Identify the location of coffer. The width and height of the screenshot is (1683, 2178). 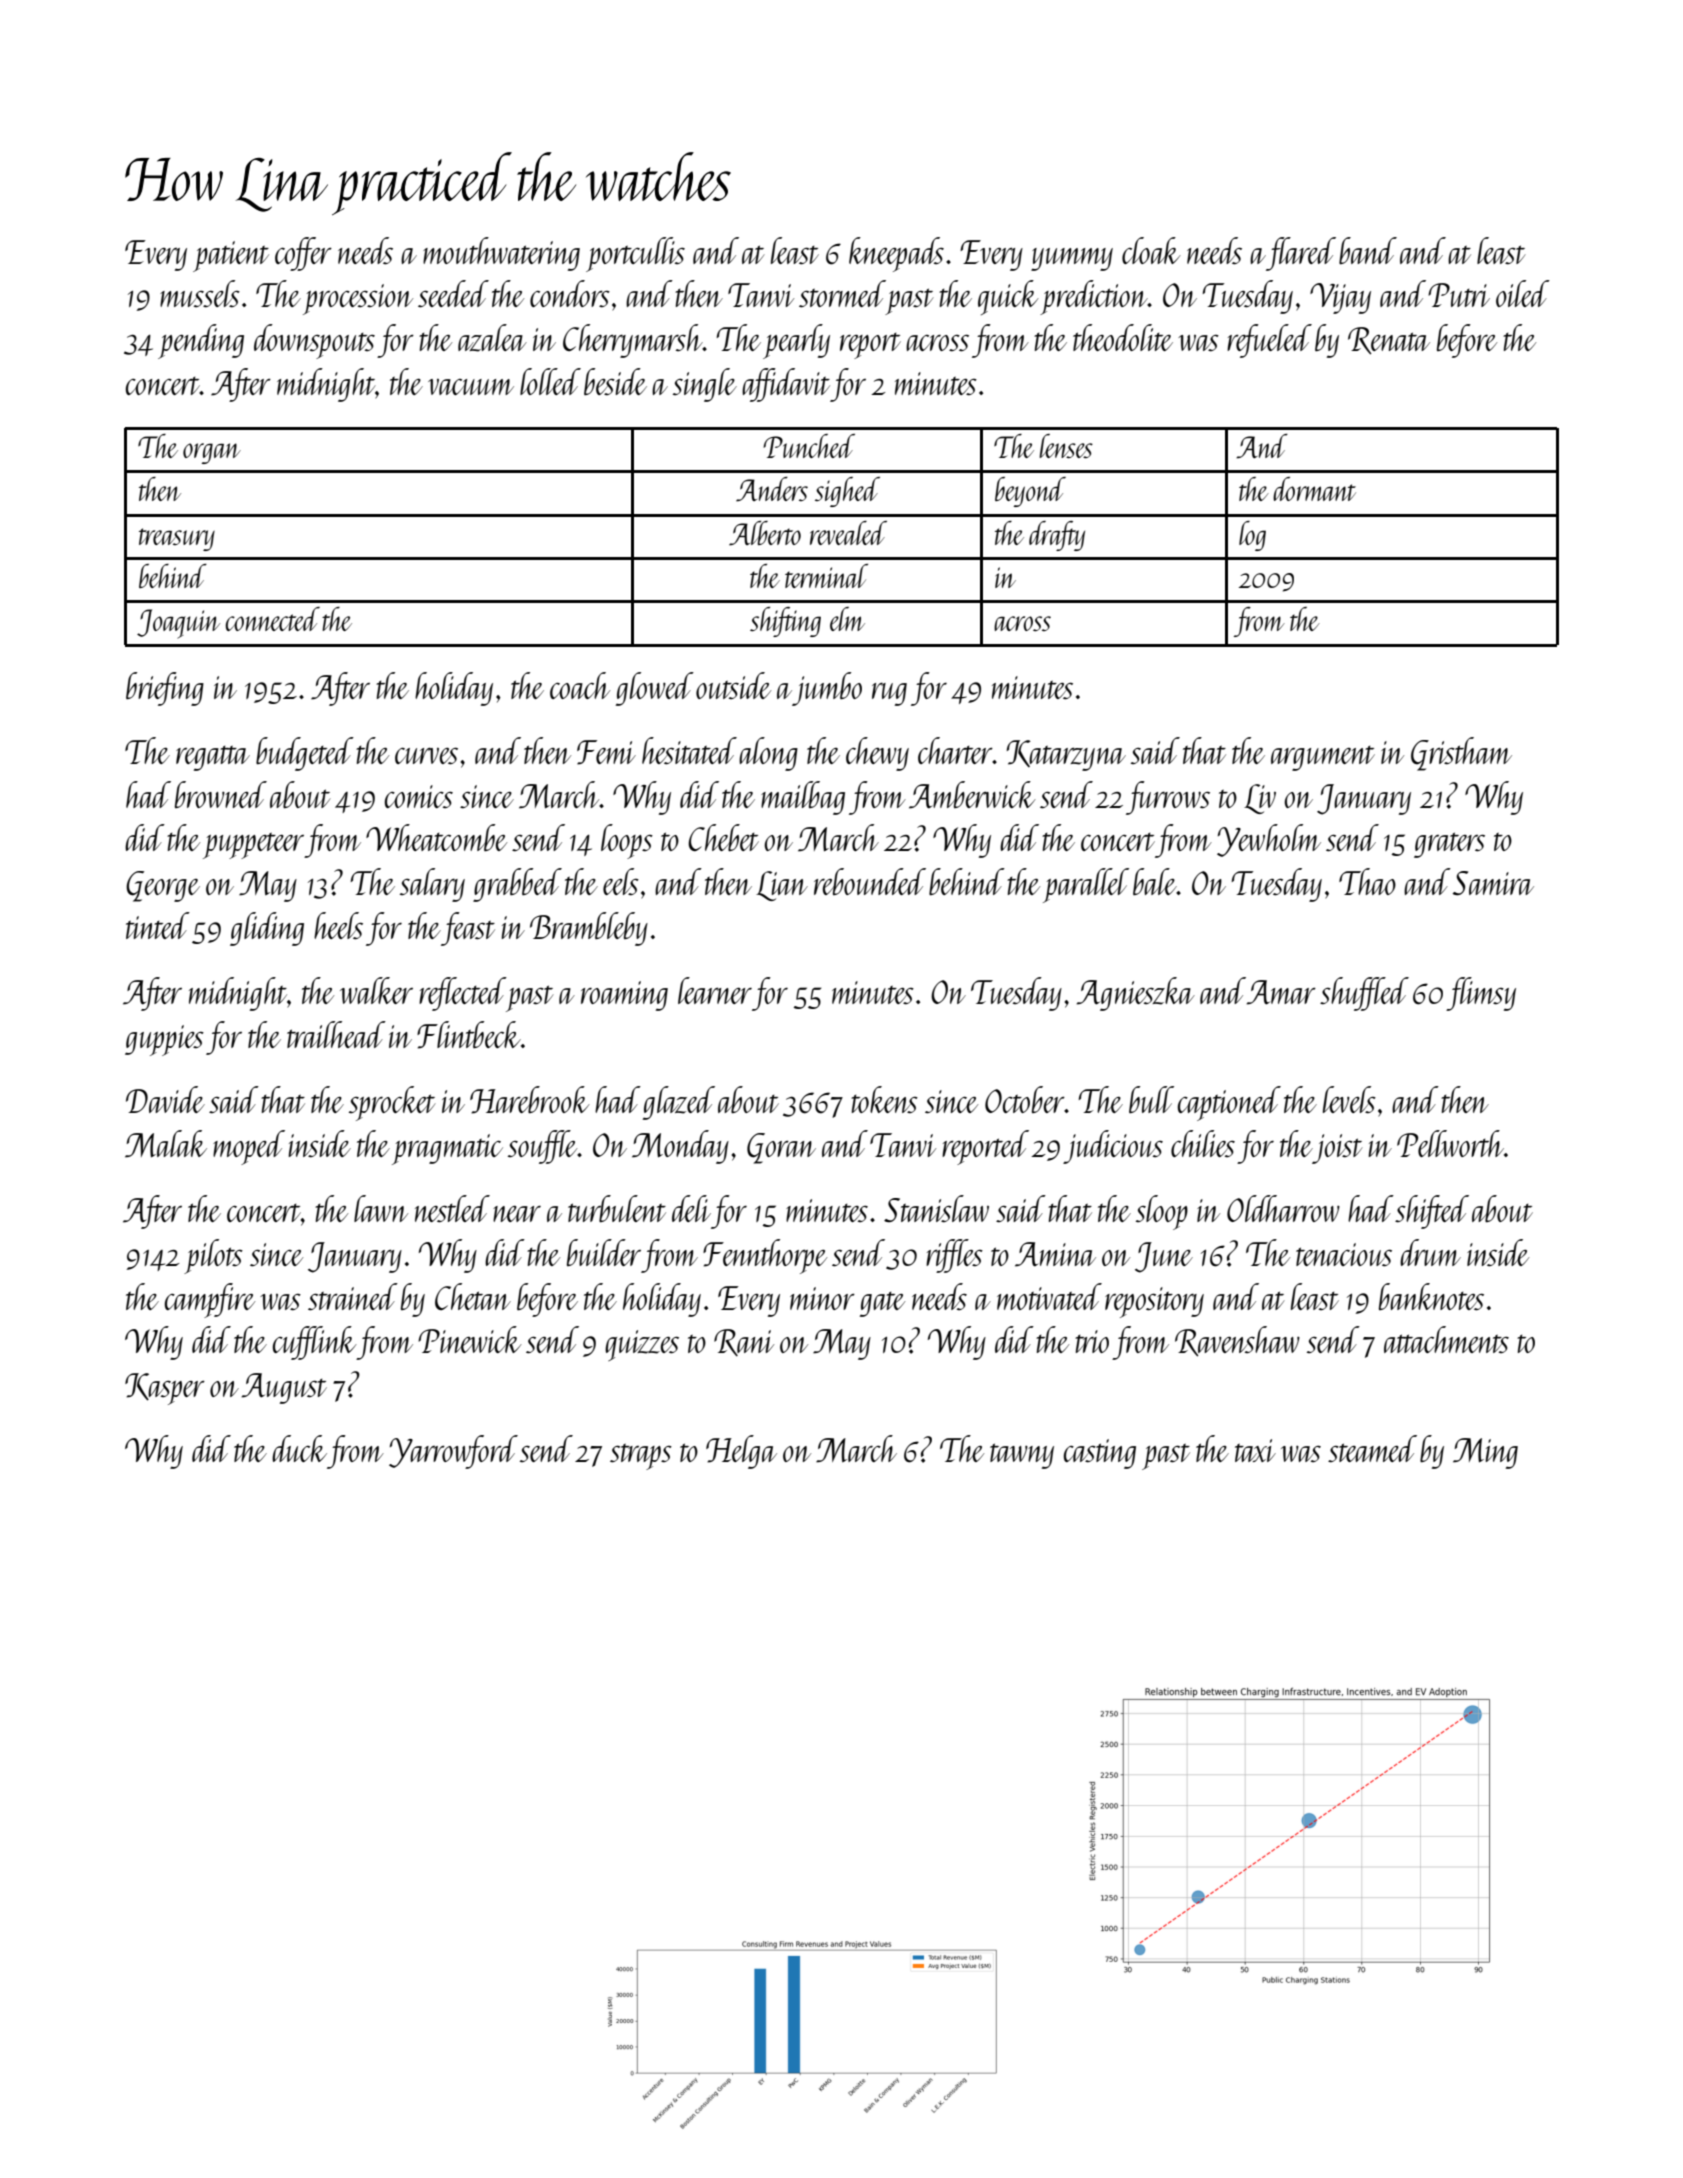
(303, 254).
